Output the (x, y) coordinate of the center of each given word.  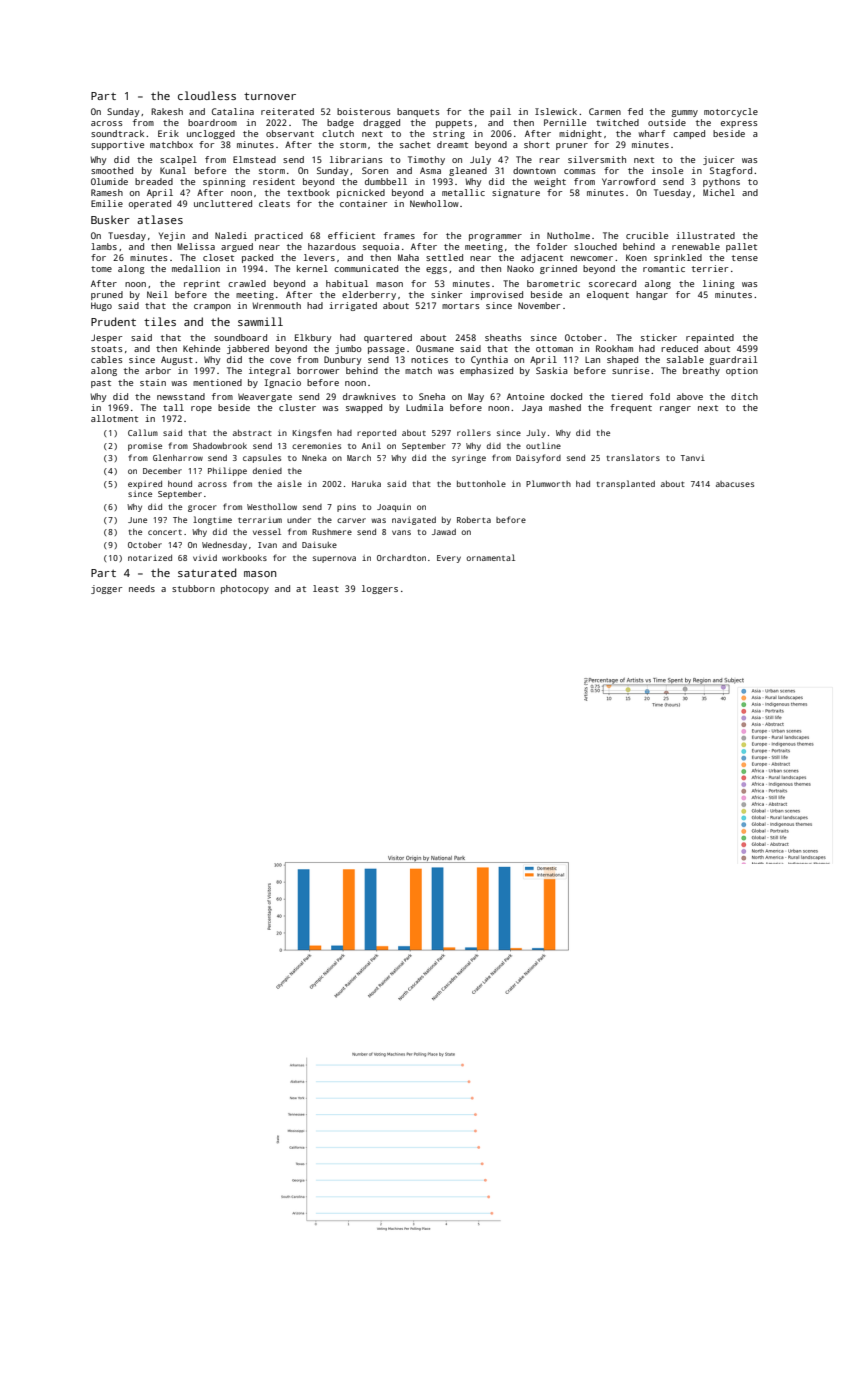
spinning (224, 182)
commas (579, 171)
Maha (408, 257)
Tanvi (693, 458)
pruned (107, 295)
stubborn (193, 588)
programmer (495, 237)
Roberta (474, 520)
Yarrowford (628, 181)
